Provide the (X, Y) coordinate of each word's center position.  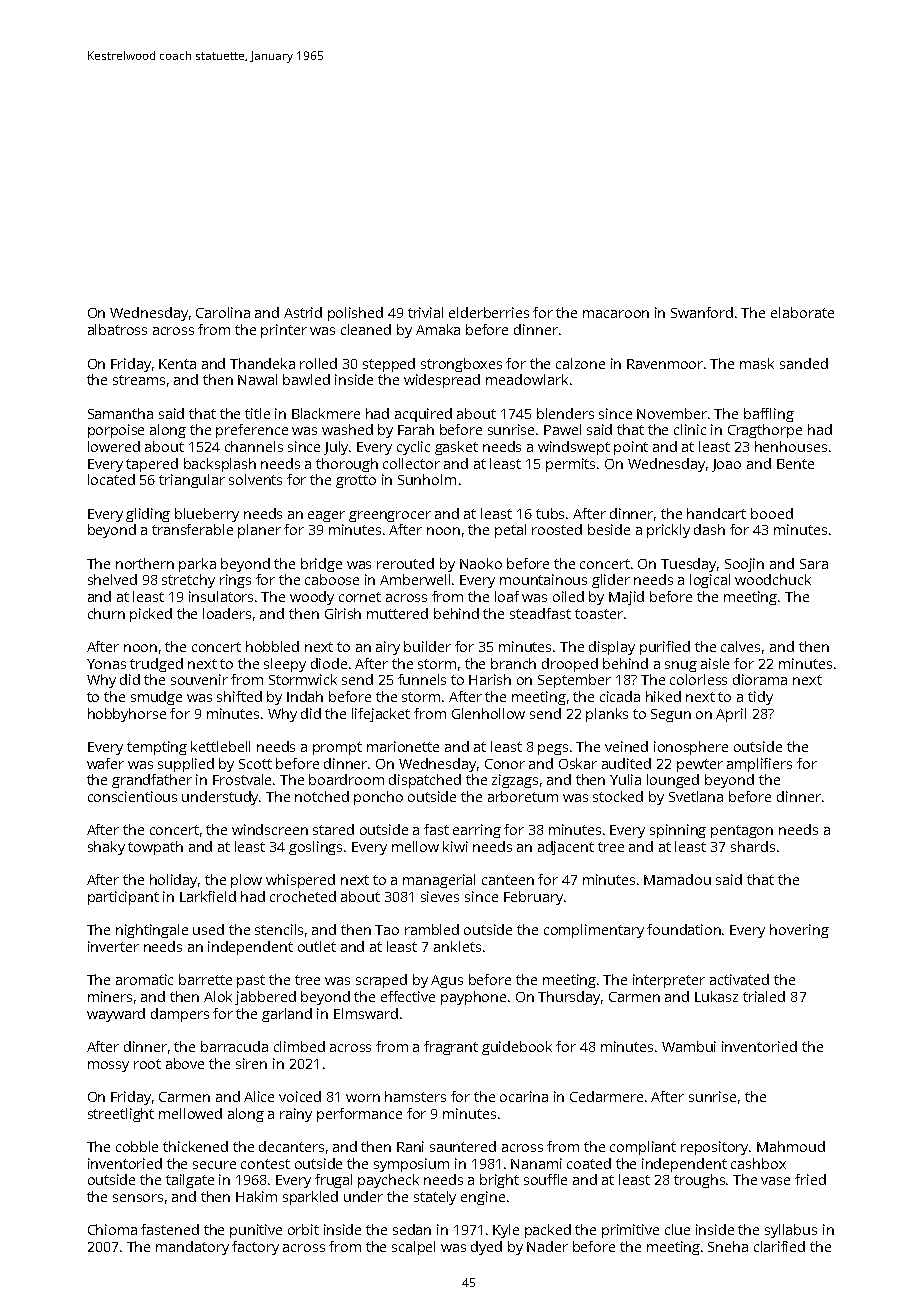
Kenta (177, 364)
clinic (690, 429)
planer (259, 531)
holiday (173, 881)
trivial (425, 312)
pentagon (742, 831)
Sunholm (427, 479)
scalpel (413, 1248)
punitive (256, 1231)
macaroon (616, 314)
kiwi (455, 846)
